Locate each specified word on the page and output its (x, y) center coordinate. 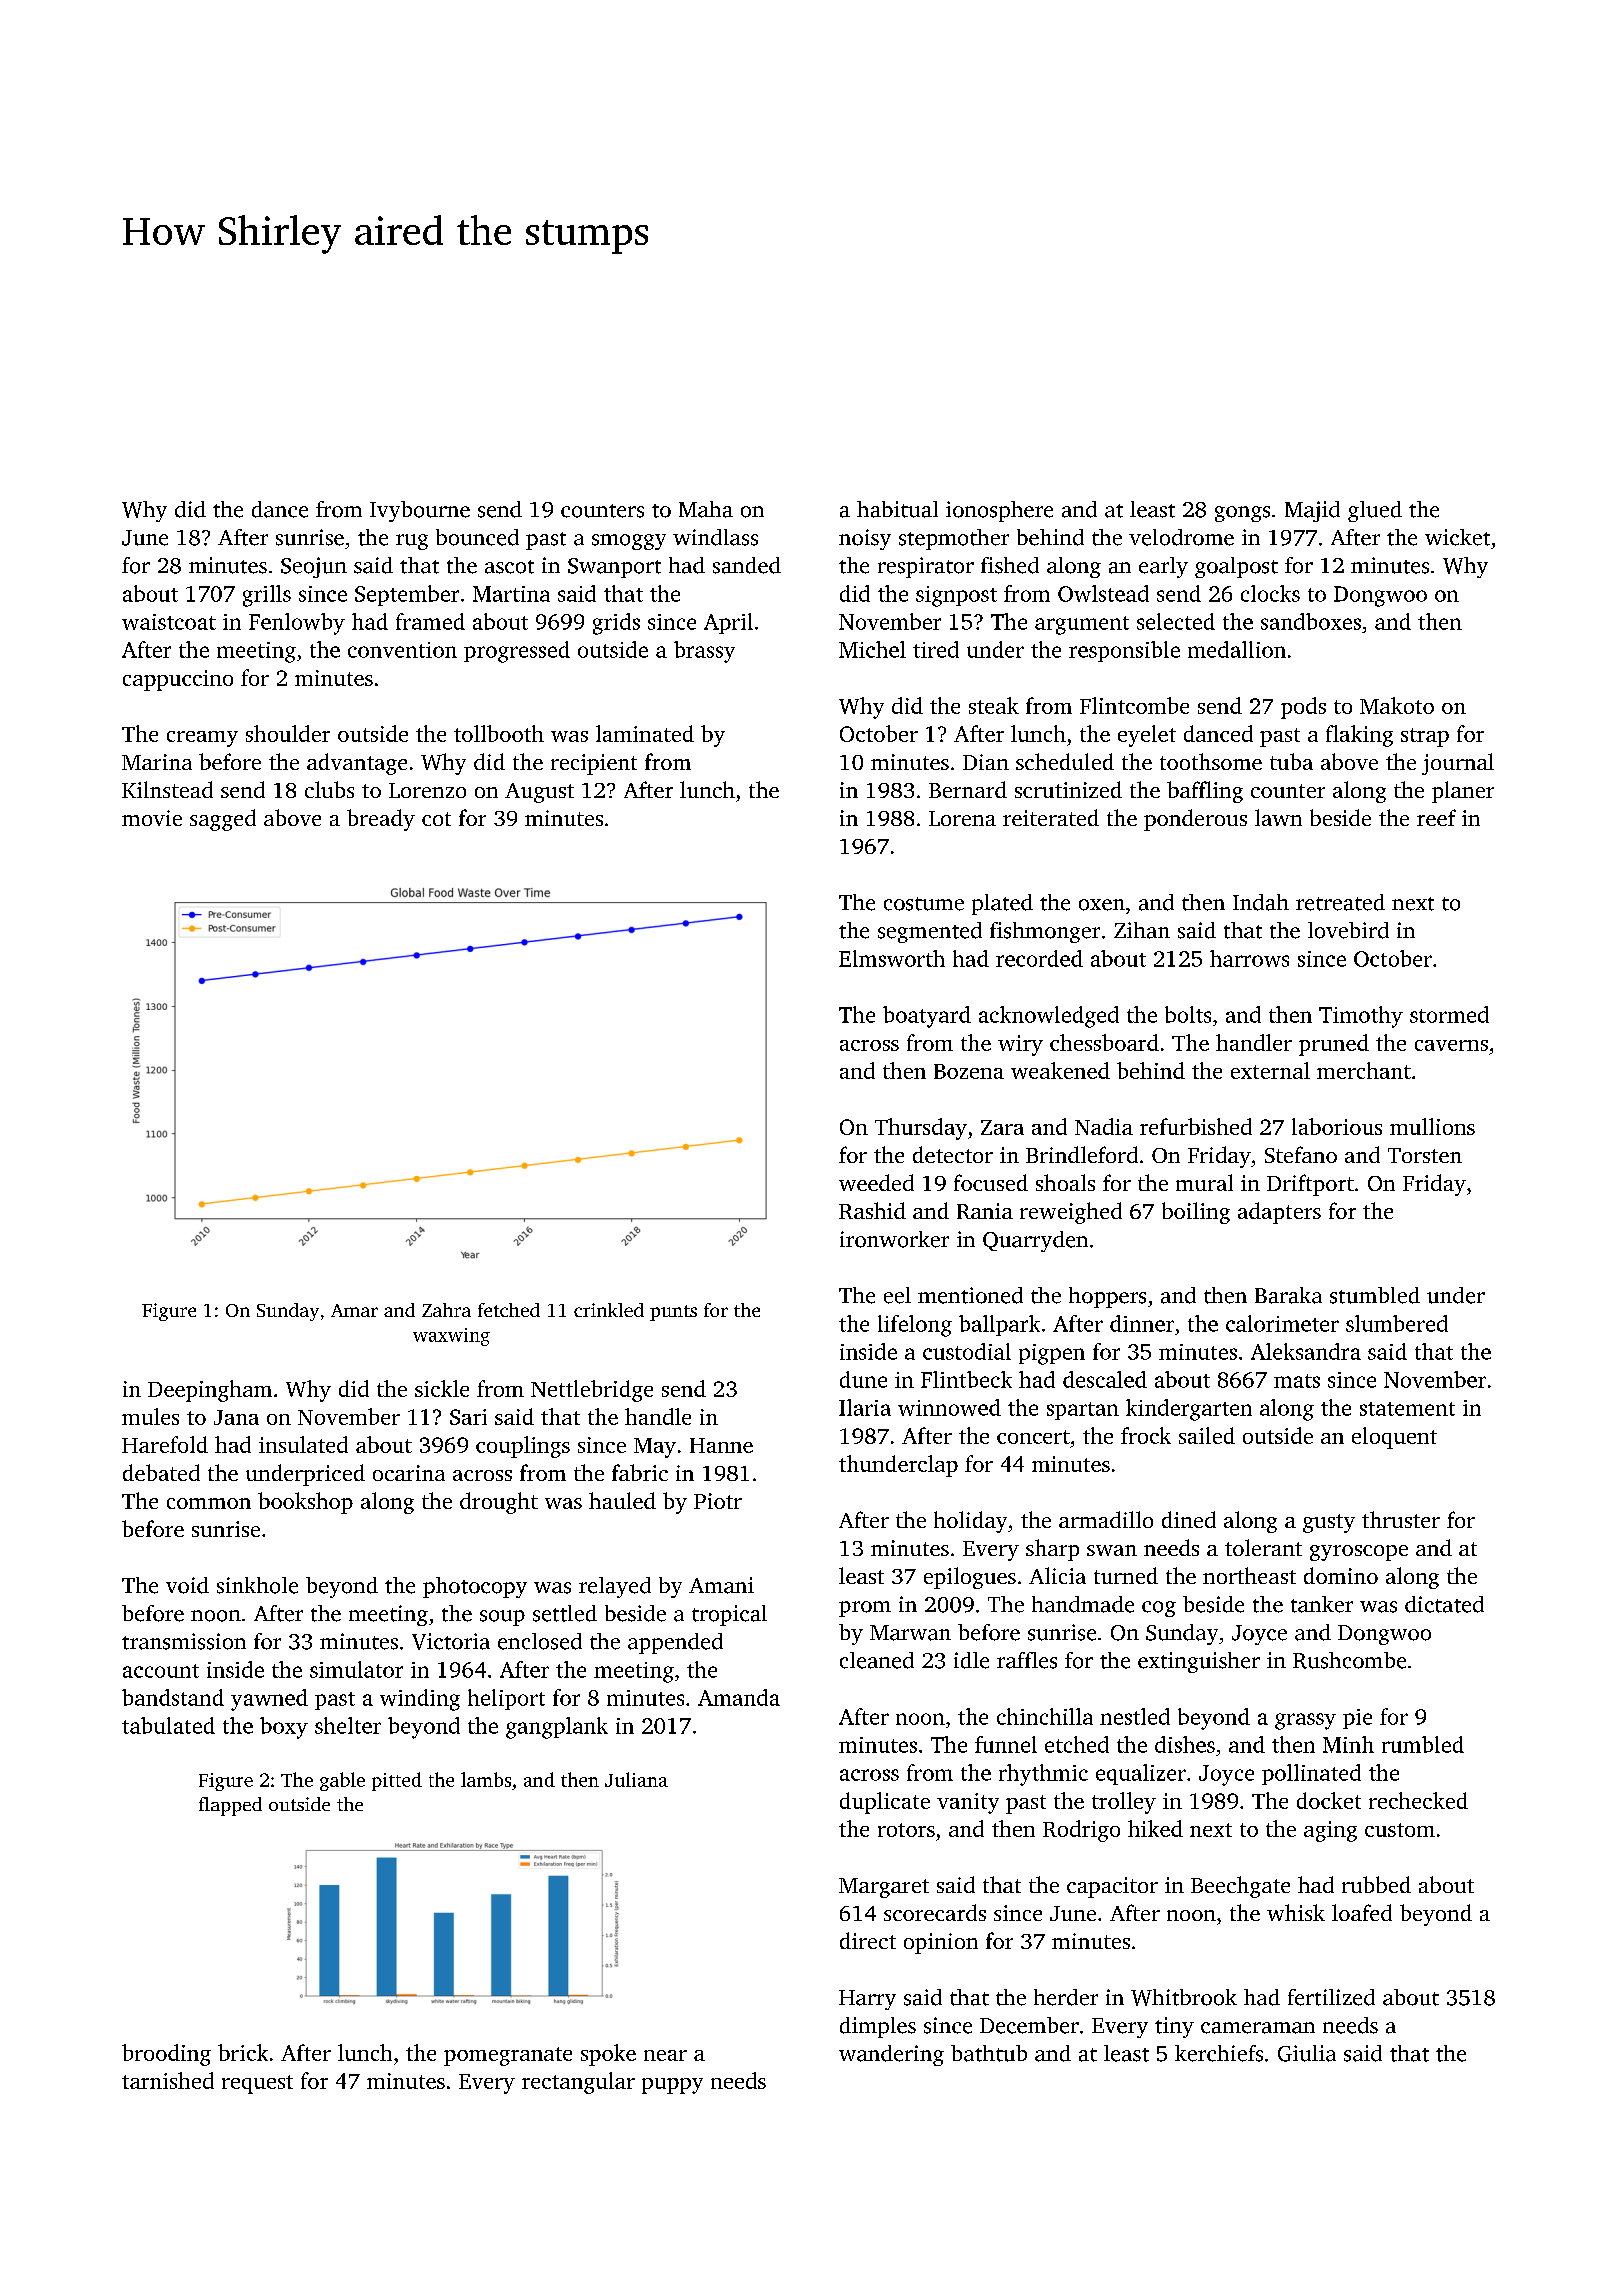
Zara (1002, 1127)
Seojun (314, 567)
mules (150, 1416)
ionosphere (999, 511)
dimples (878, 2027)
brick (243, 2052)
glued (1375, 511)
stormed (1449, 1014)
